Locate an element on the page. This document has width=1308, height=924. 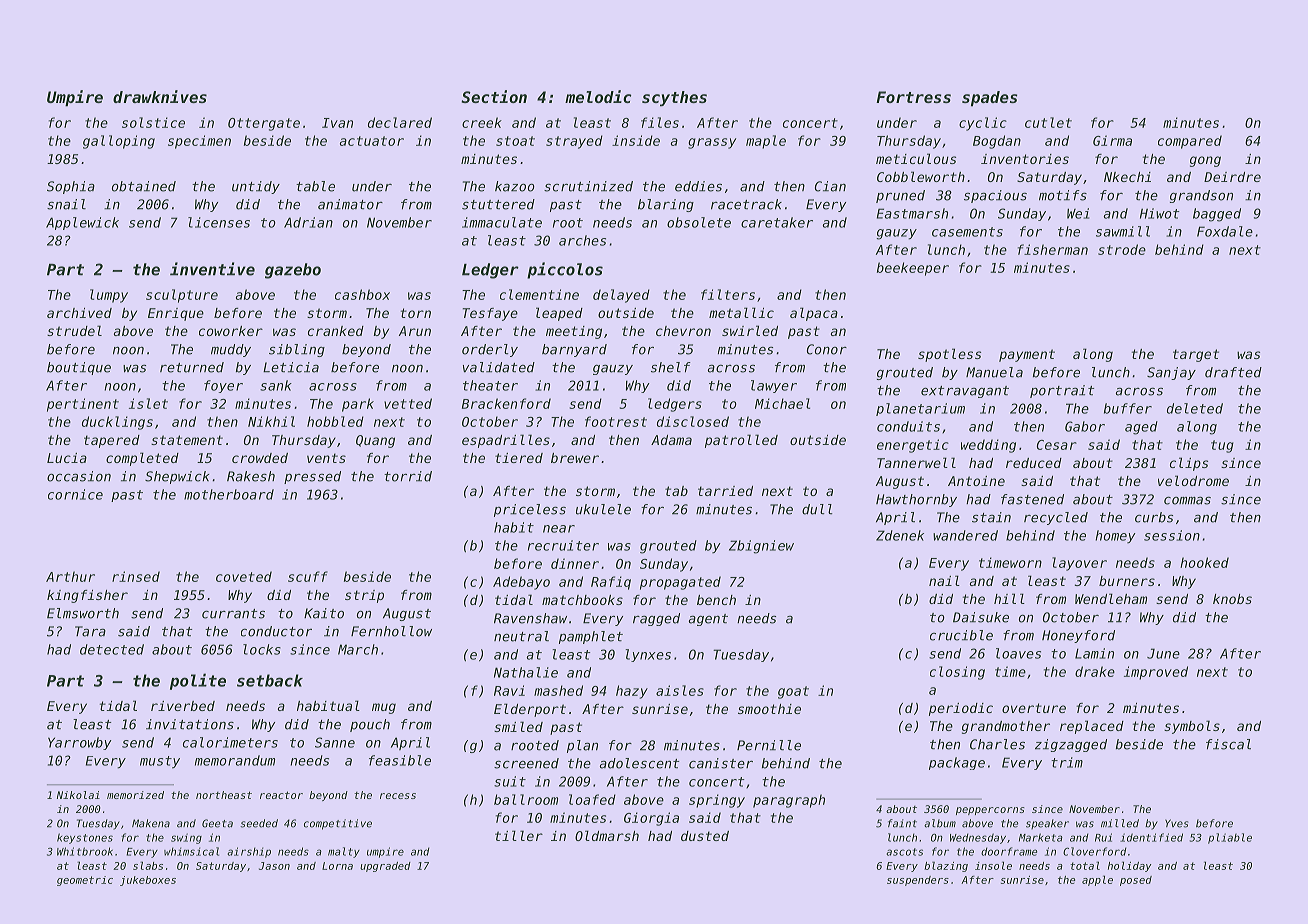
scuff is located at coordinates (308, 576).
